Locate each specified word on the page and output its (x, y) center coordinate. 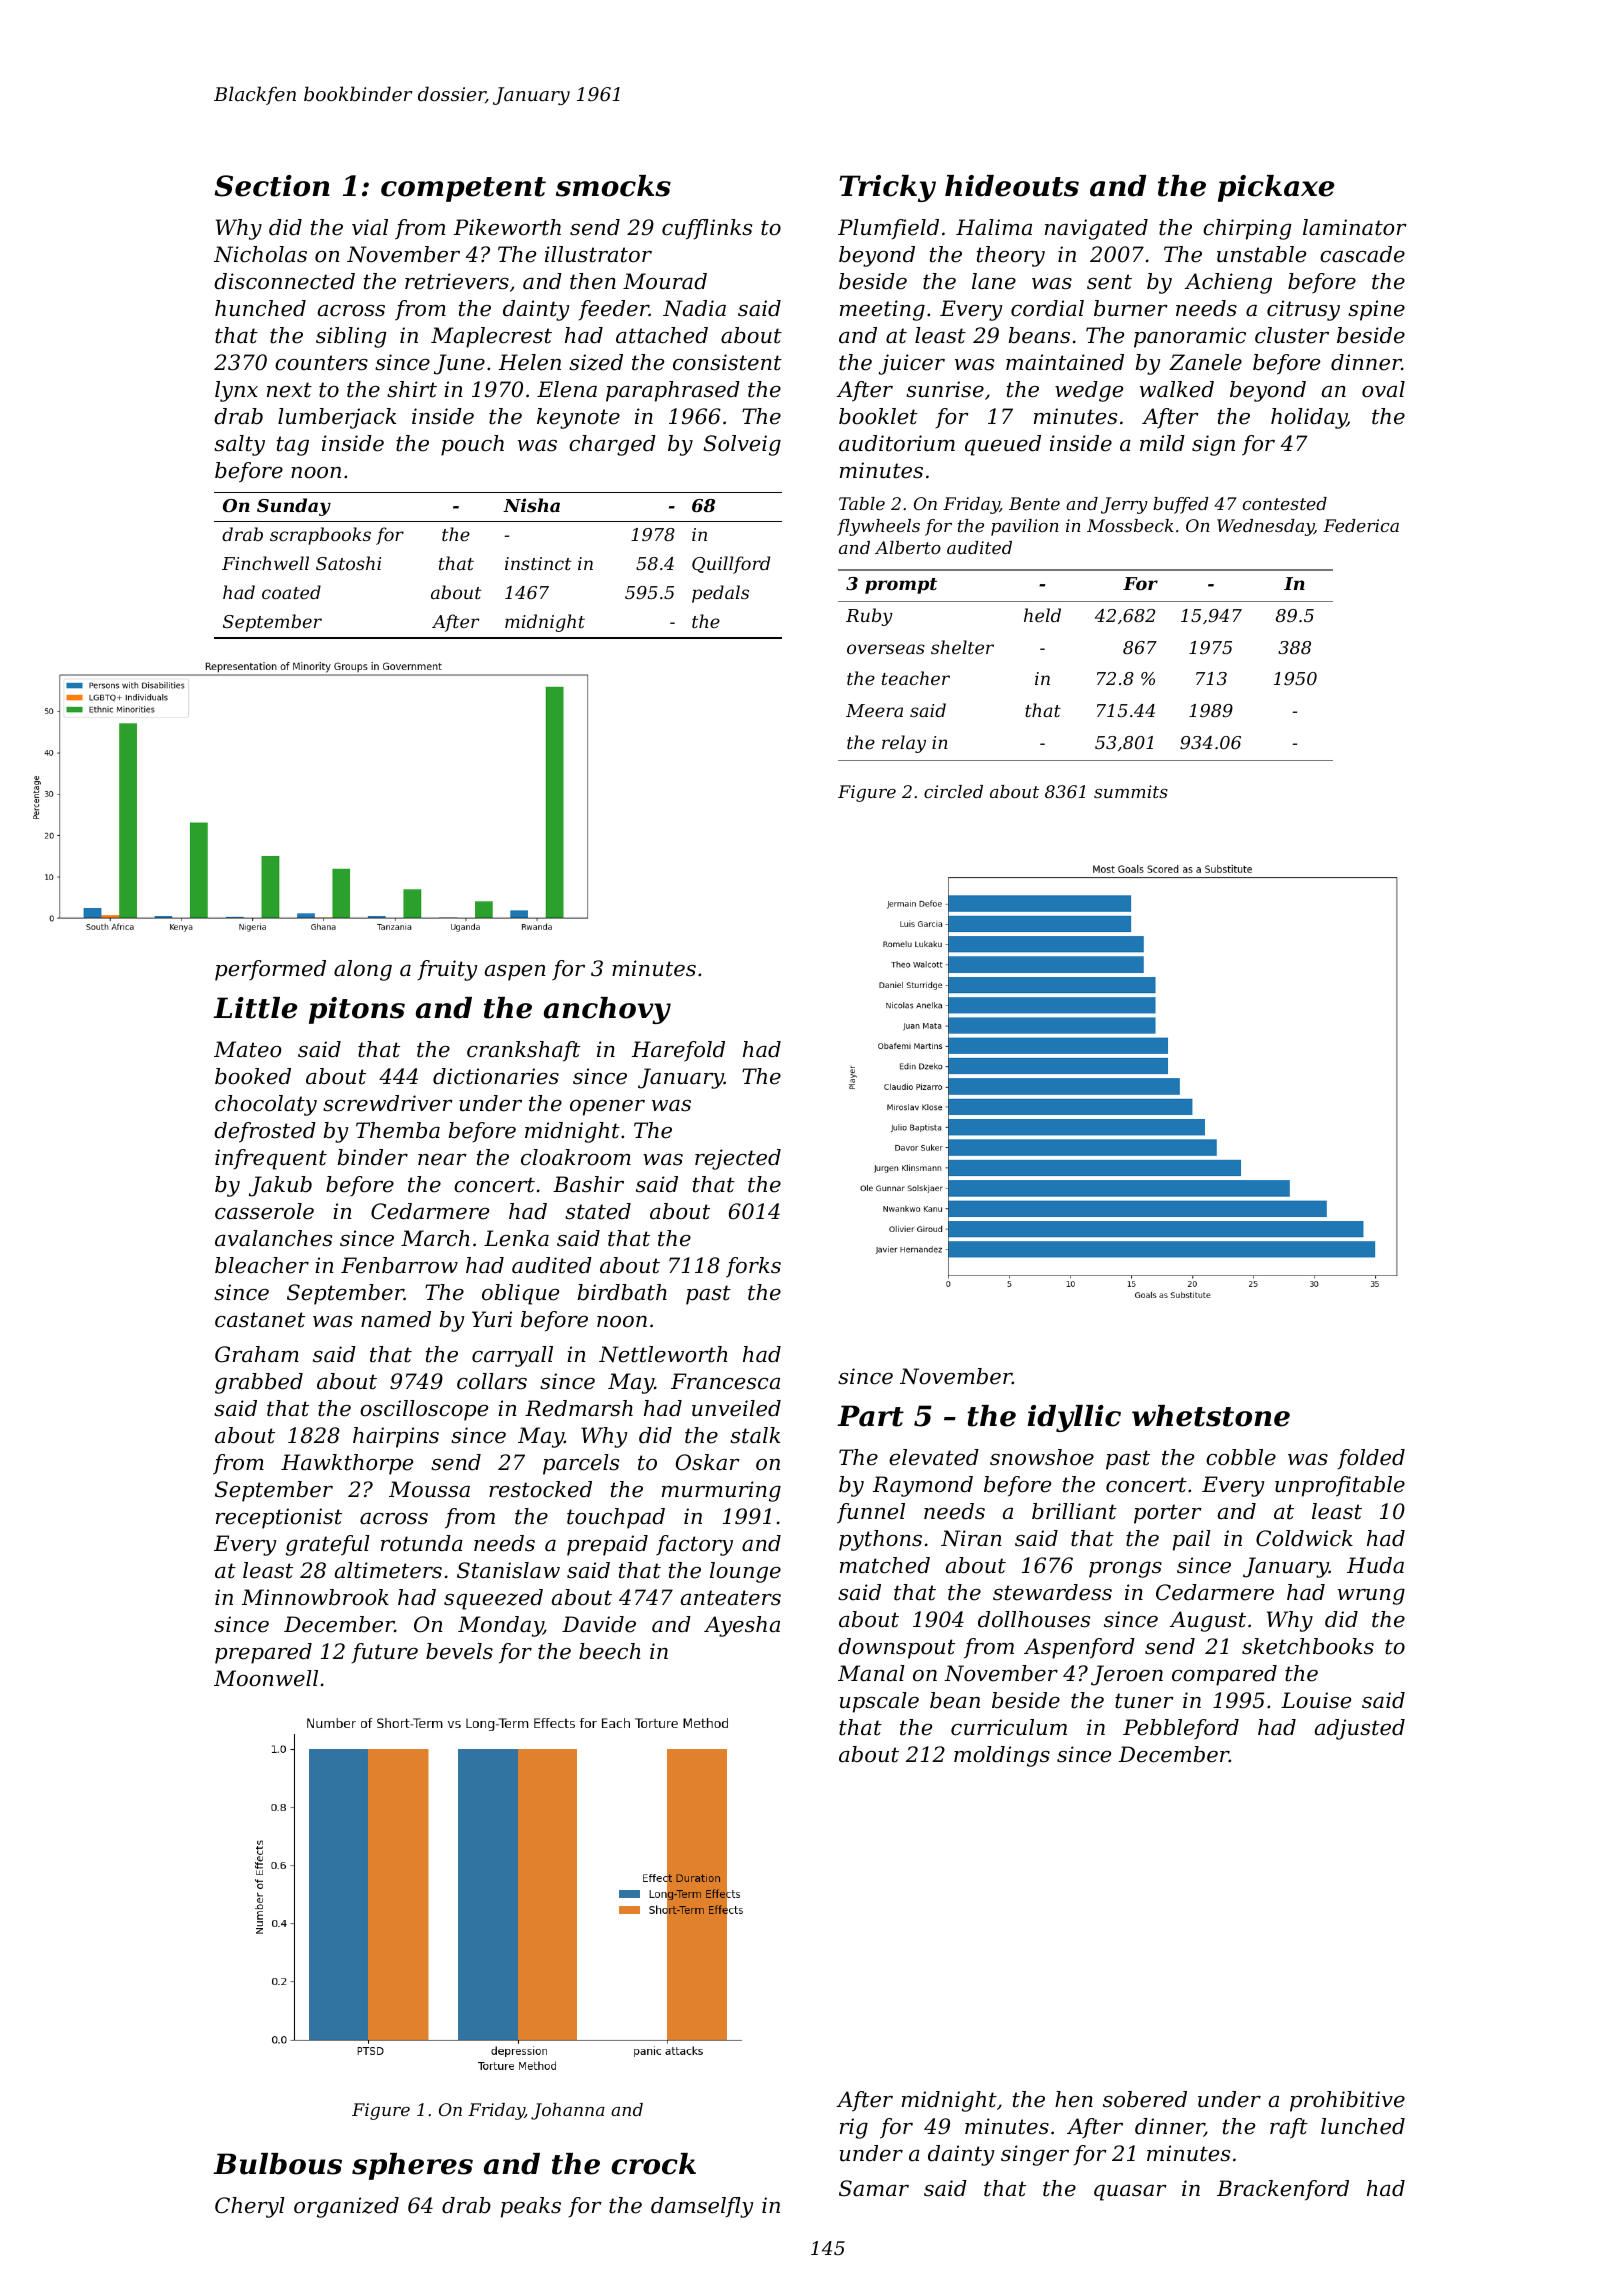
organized (346, 2207)
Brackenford (1283, 2190)
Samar (874, 2188)
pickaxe (1276, 188)
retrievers (457, 281)
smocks (613, 186)
